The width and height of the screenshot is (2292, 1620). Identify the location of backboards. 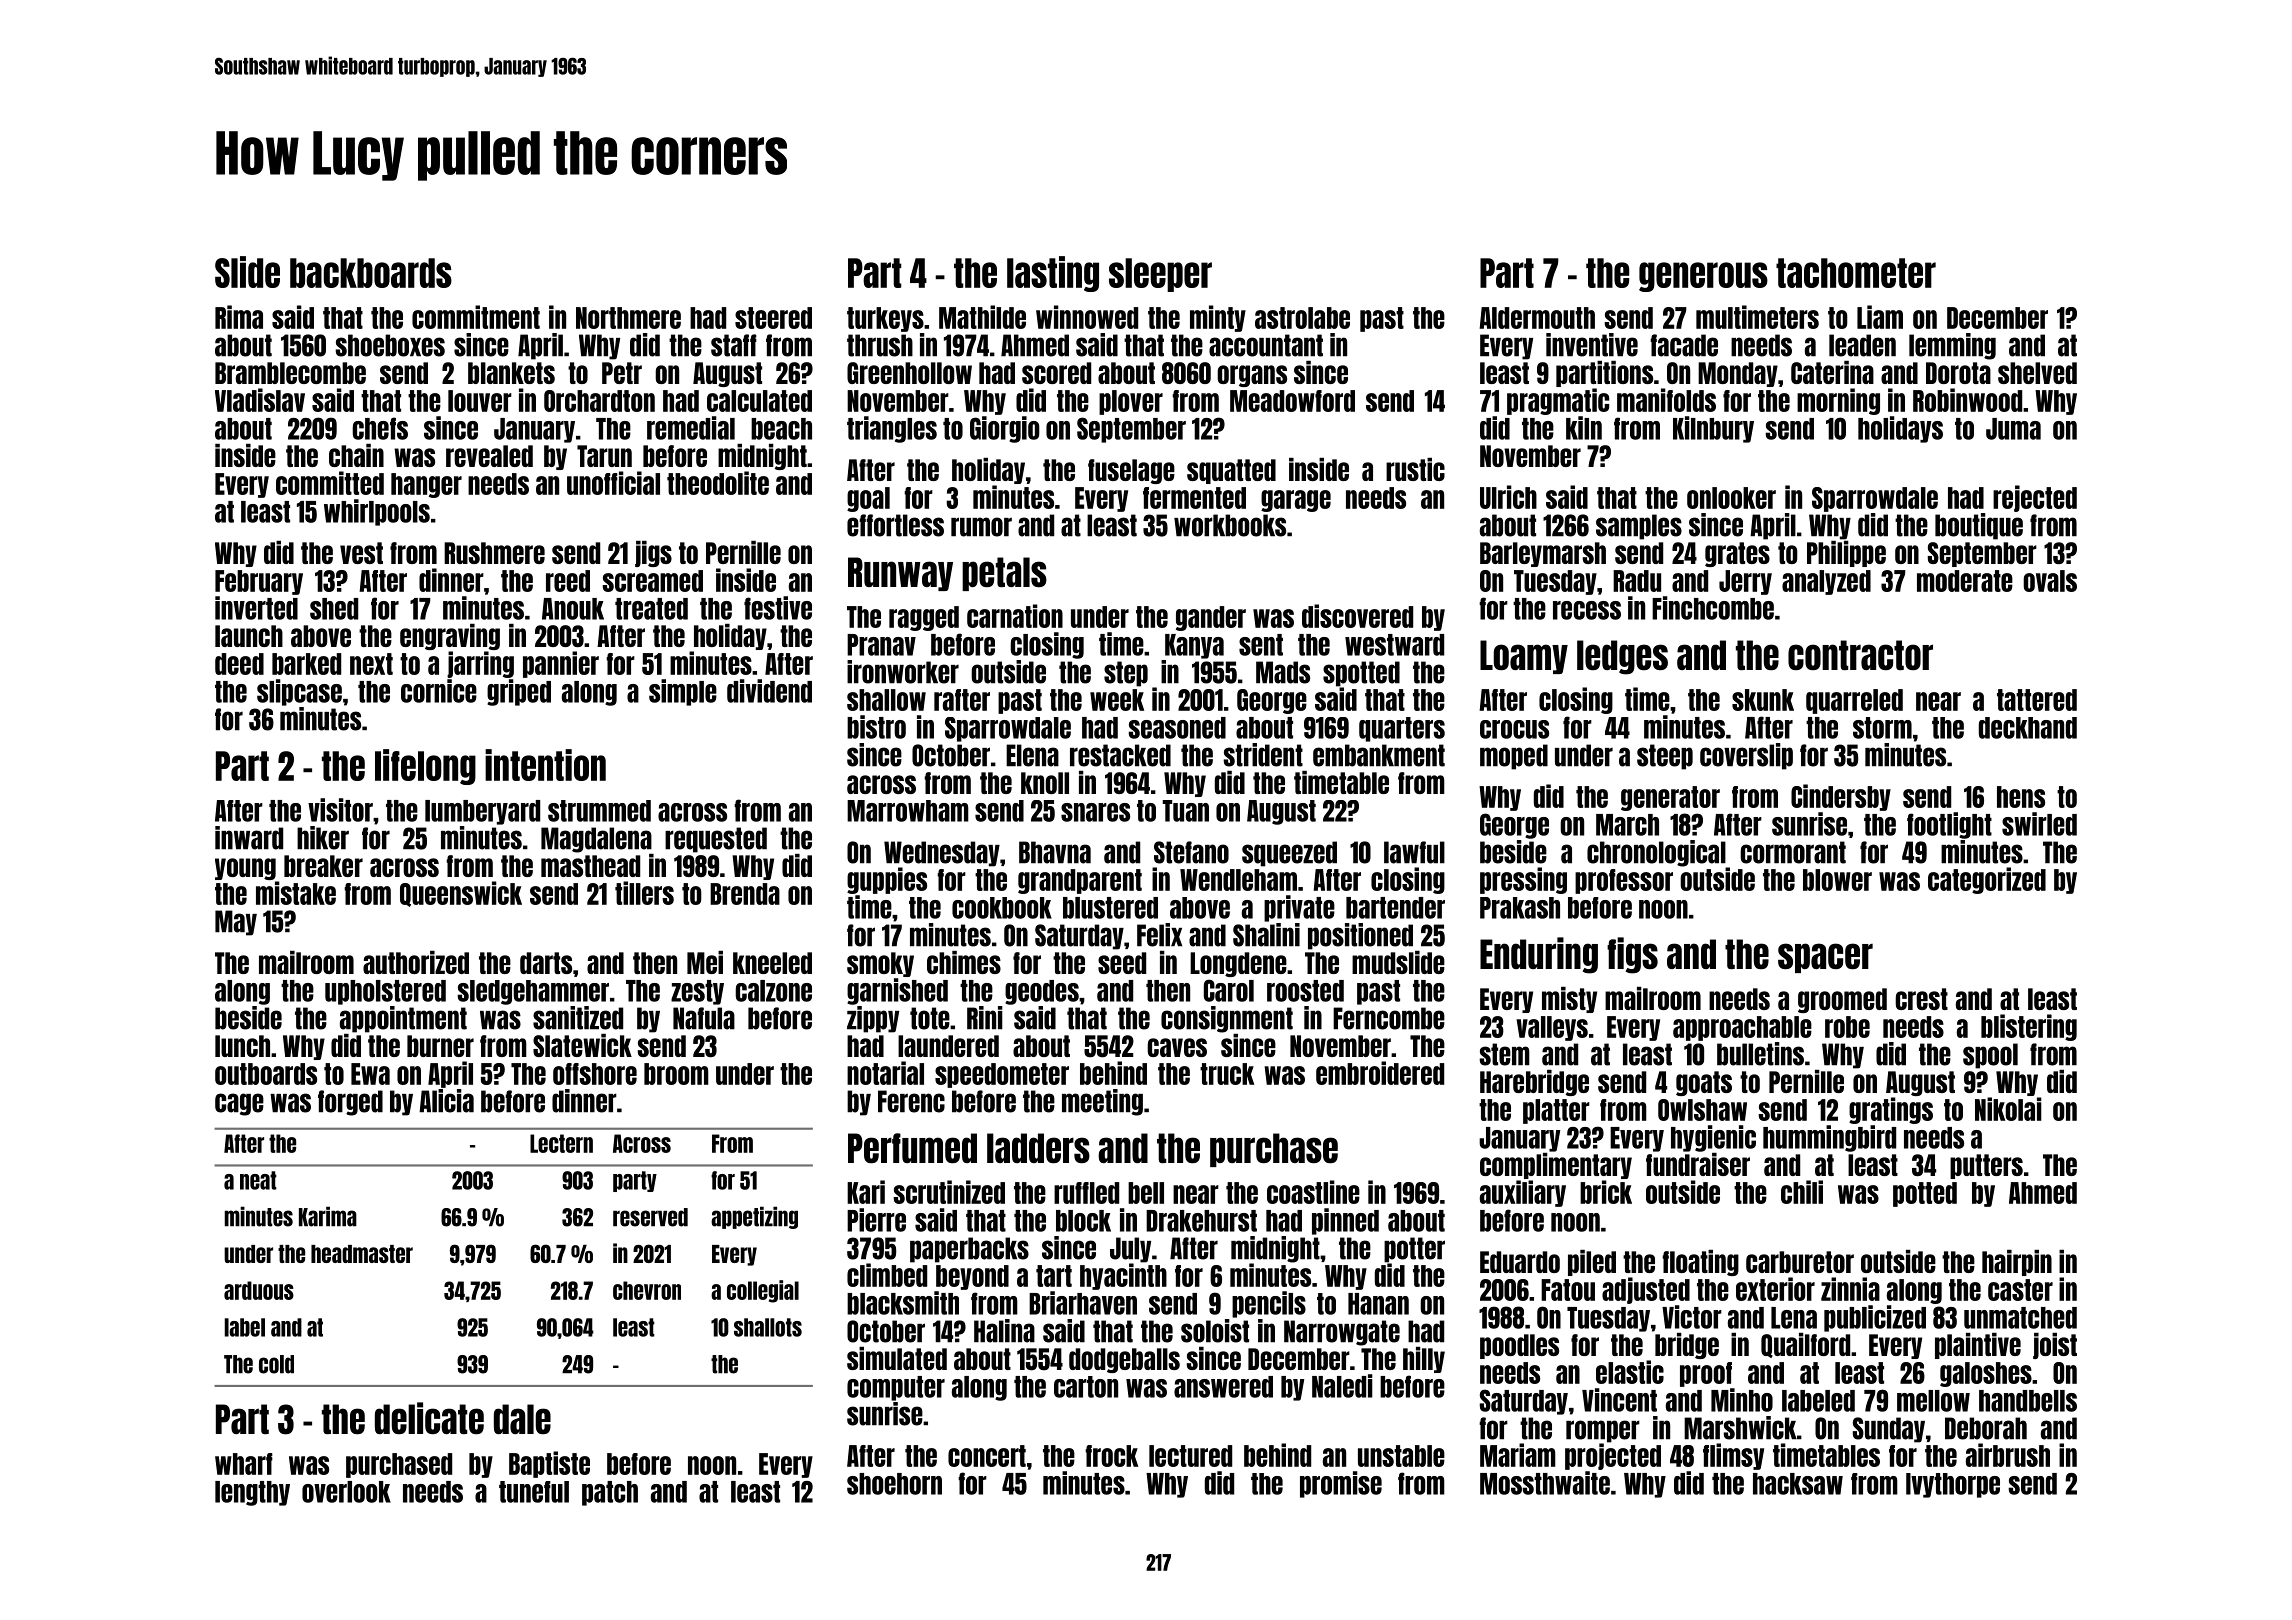
(371, 273).
